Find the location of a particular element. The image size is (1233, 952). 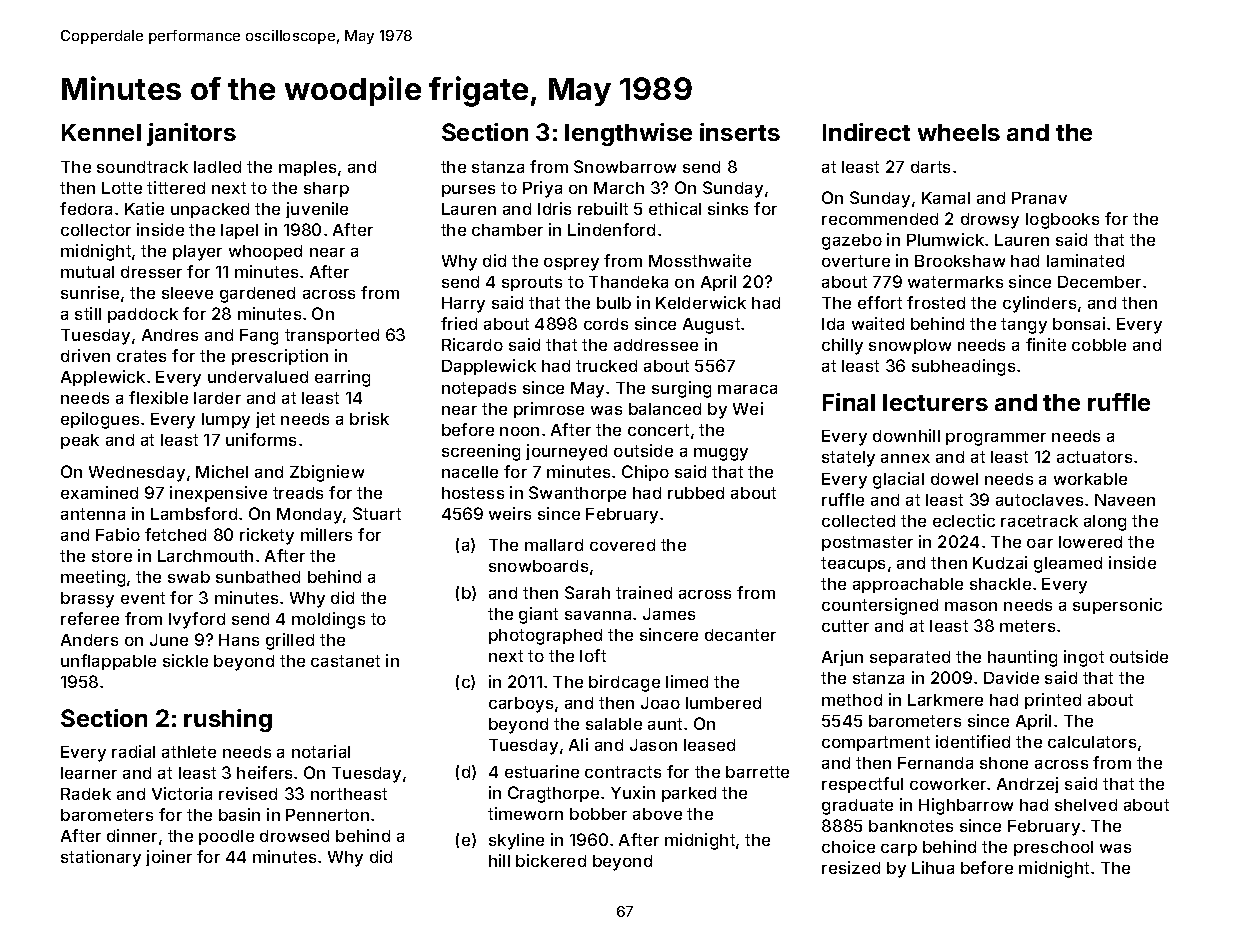

programmer is located at coordinates (996, 439).
